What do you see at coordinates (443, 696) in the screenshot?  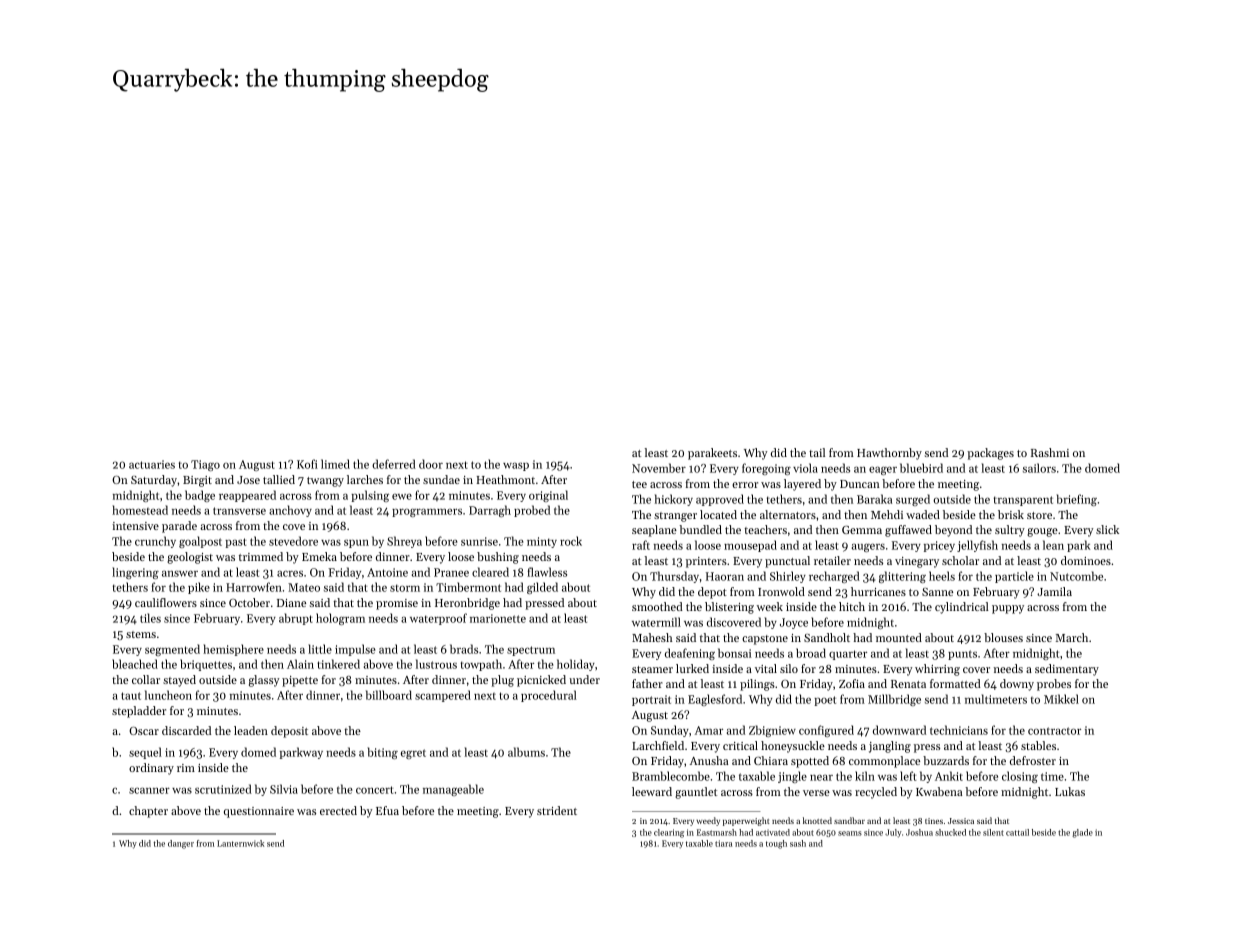 I see `scampered` at bounding box center [443, 696].
